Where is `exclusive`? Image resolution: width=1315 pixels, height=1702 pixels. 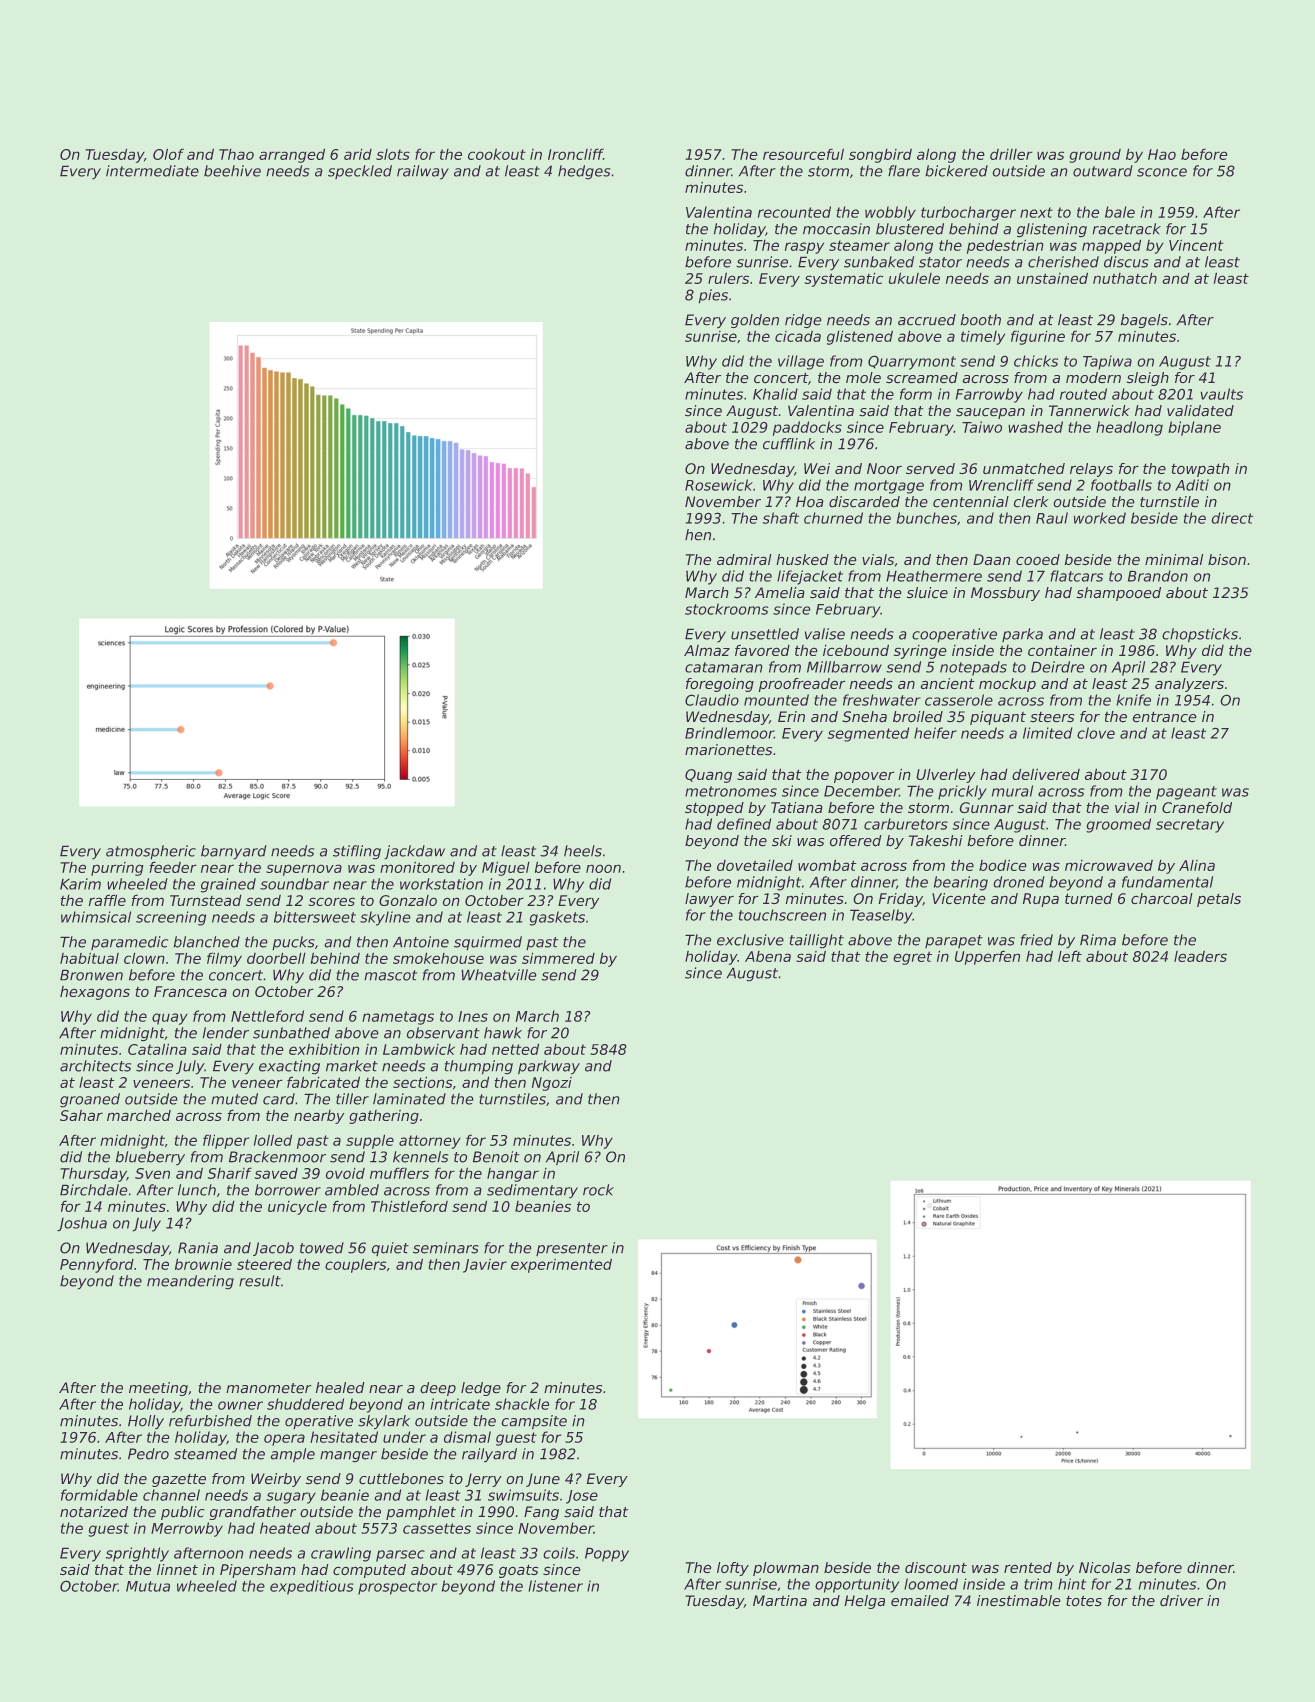
exclusive is located at coordinates (750, 940).
